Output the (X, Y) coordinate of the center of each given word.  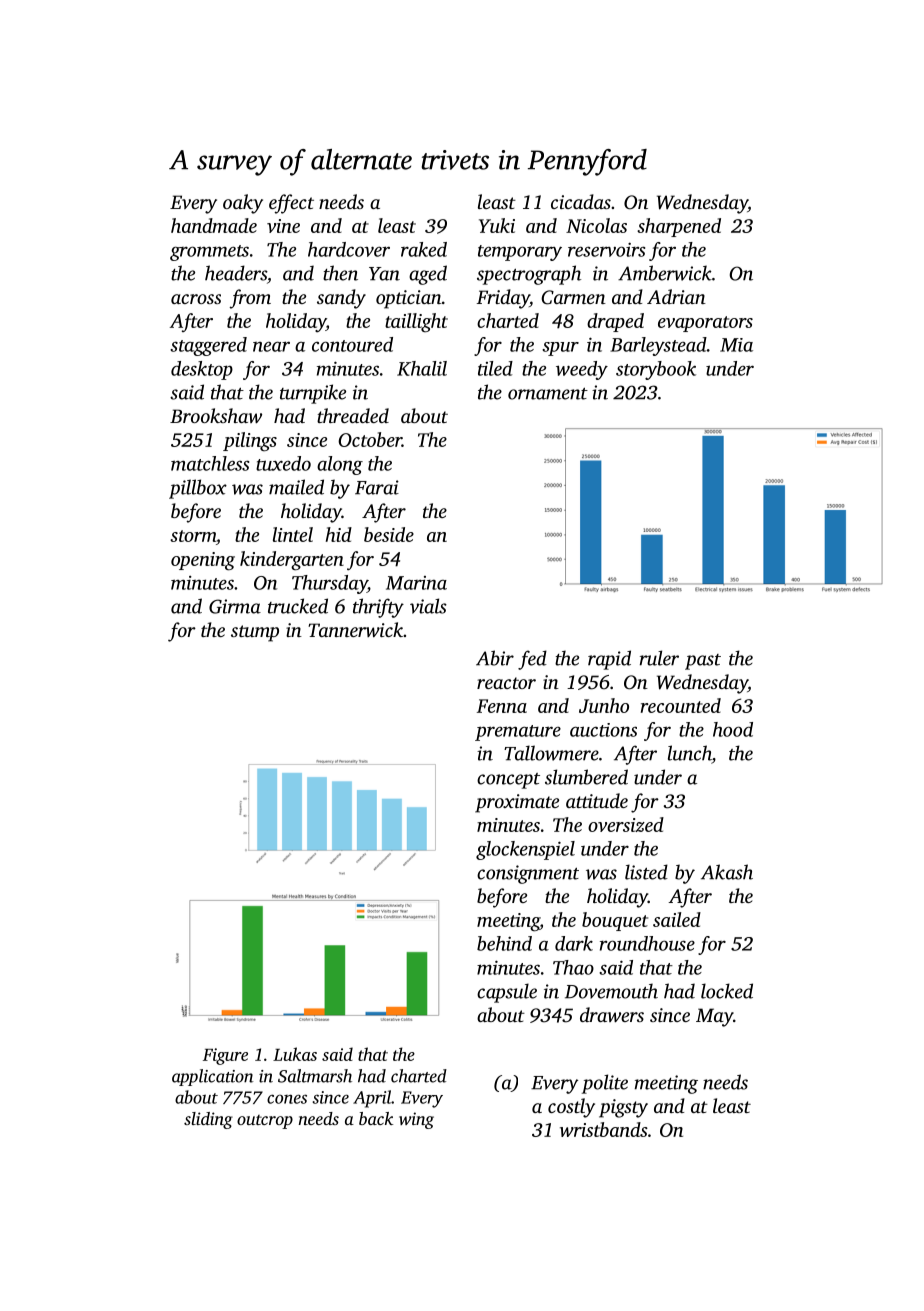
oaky (243, 204)
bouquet (615, 921)
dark (574, 943)
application (213, 1077)
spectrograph (529, 275)
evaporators (705, 324)
